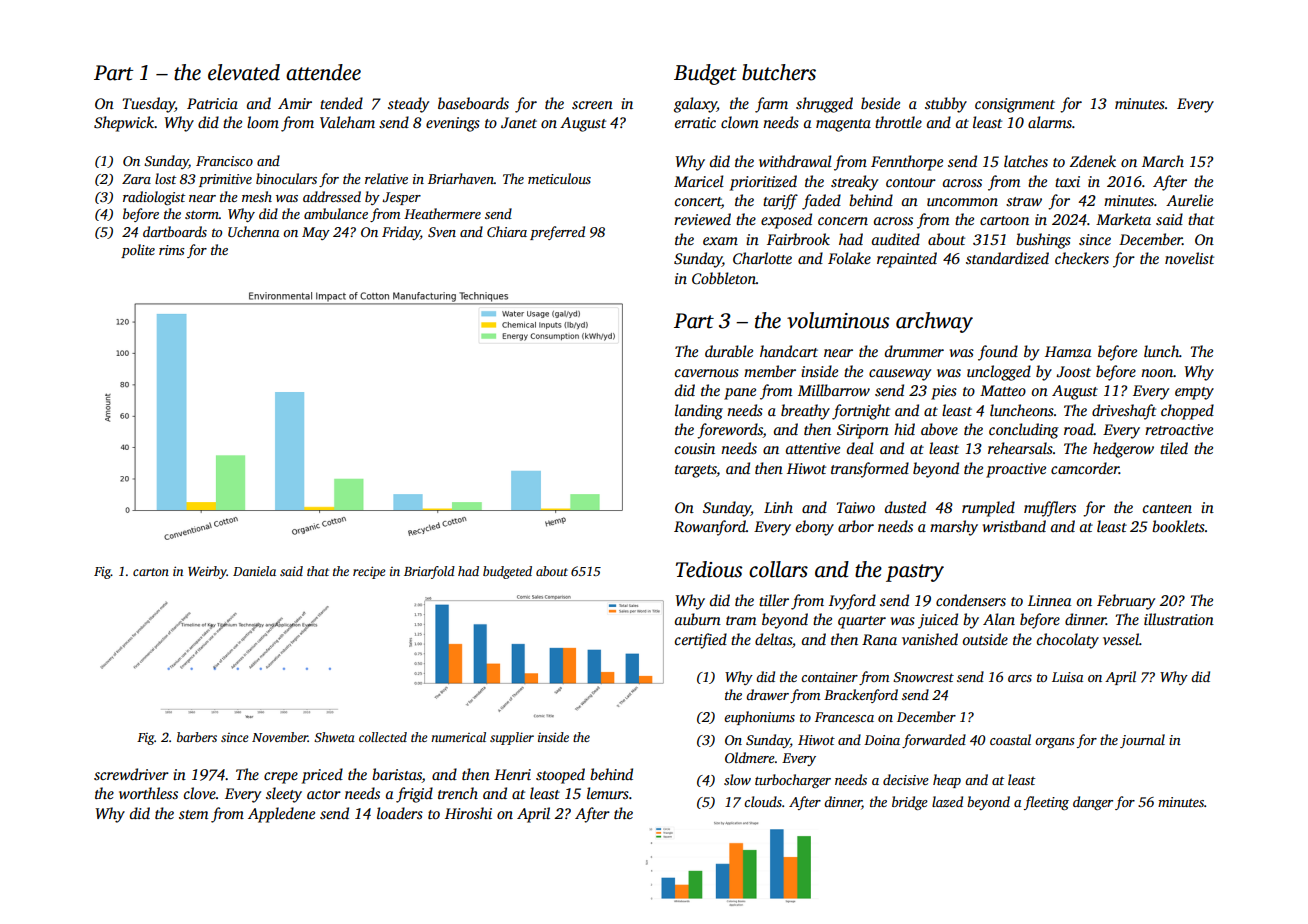 Image resolution: width=1308 pixels, height=924 pixels. Describe the element at coordinates (1015, 105) in the image. I see `consignment` at that location.
